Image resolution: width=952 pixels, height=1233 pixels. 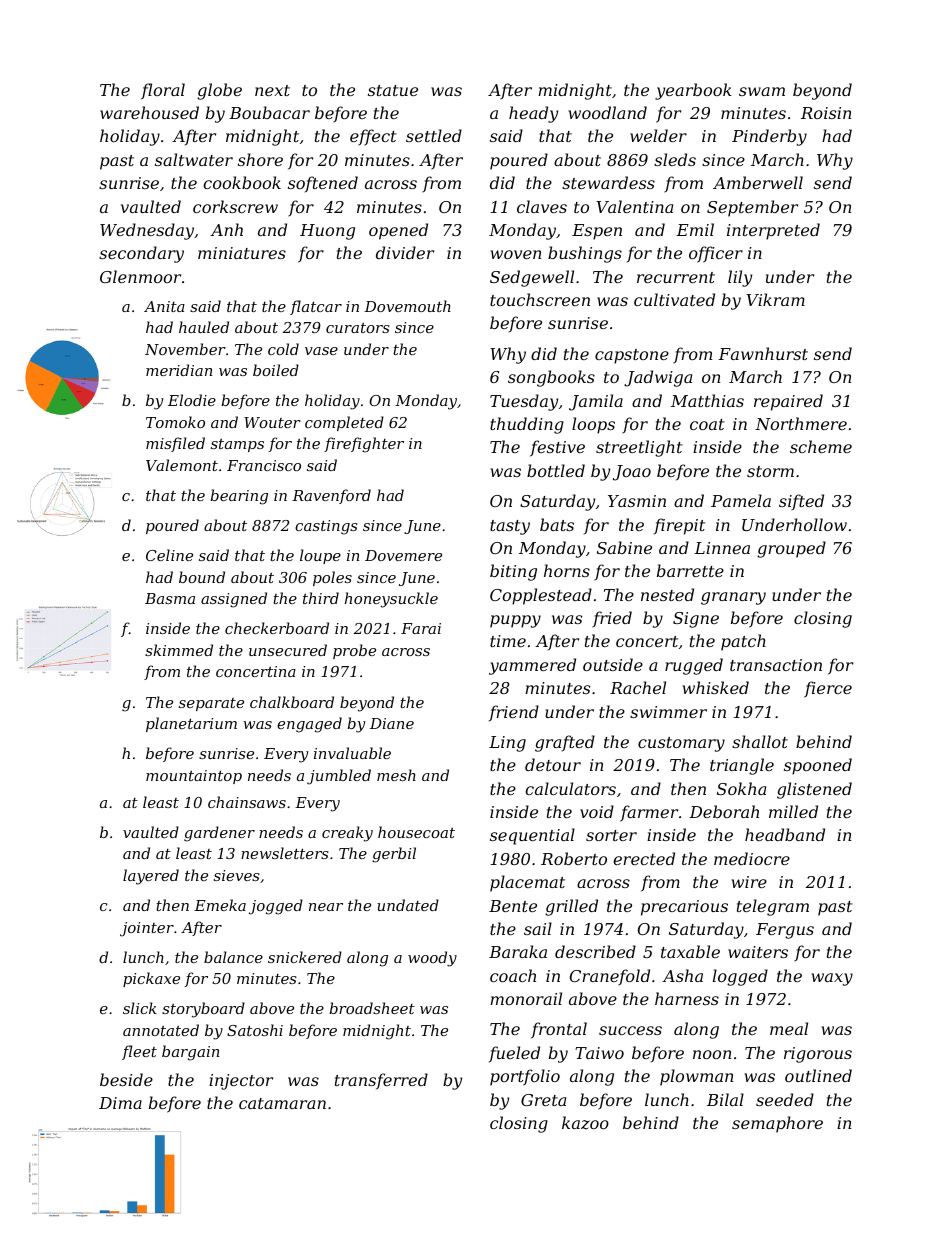 What do you see at coordinates (585, 1123) in the screenshot?
I see `kazoo` at bounding box center [585, 1123].
